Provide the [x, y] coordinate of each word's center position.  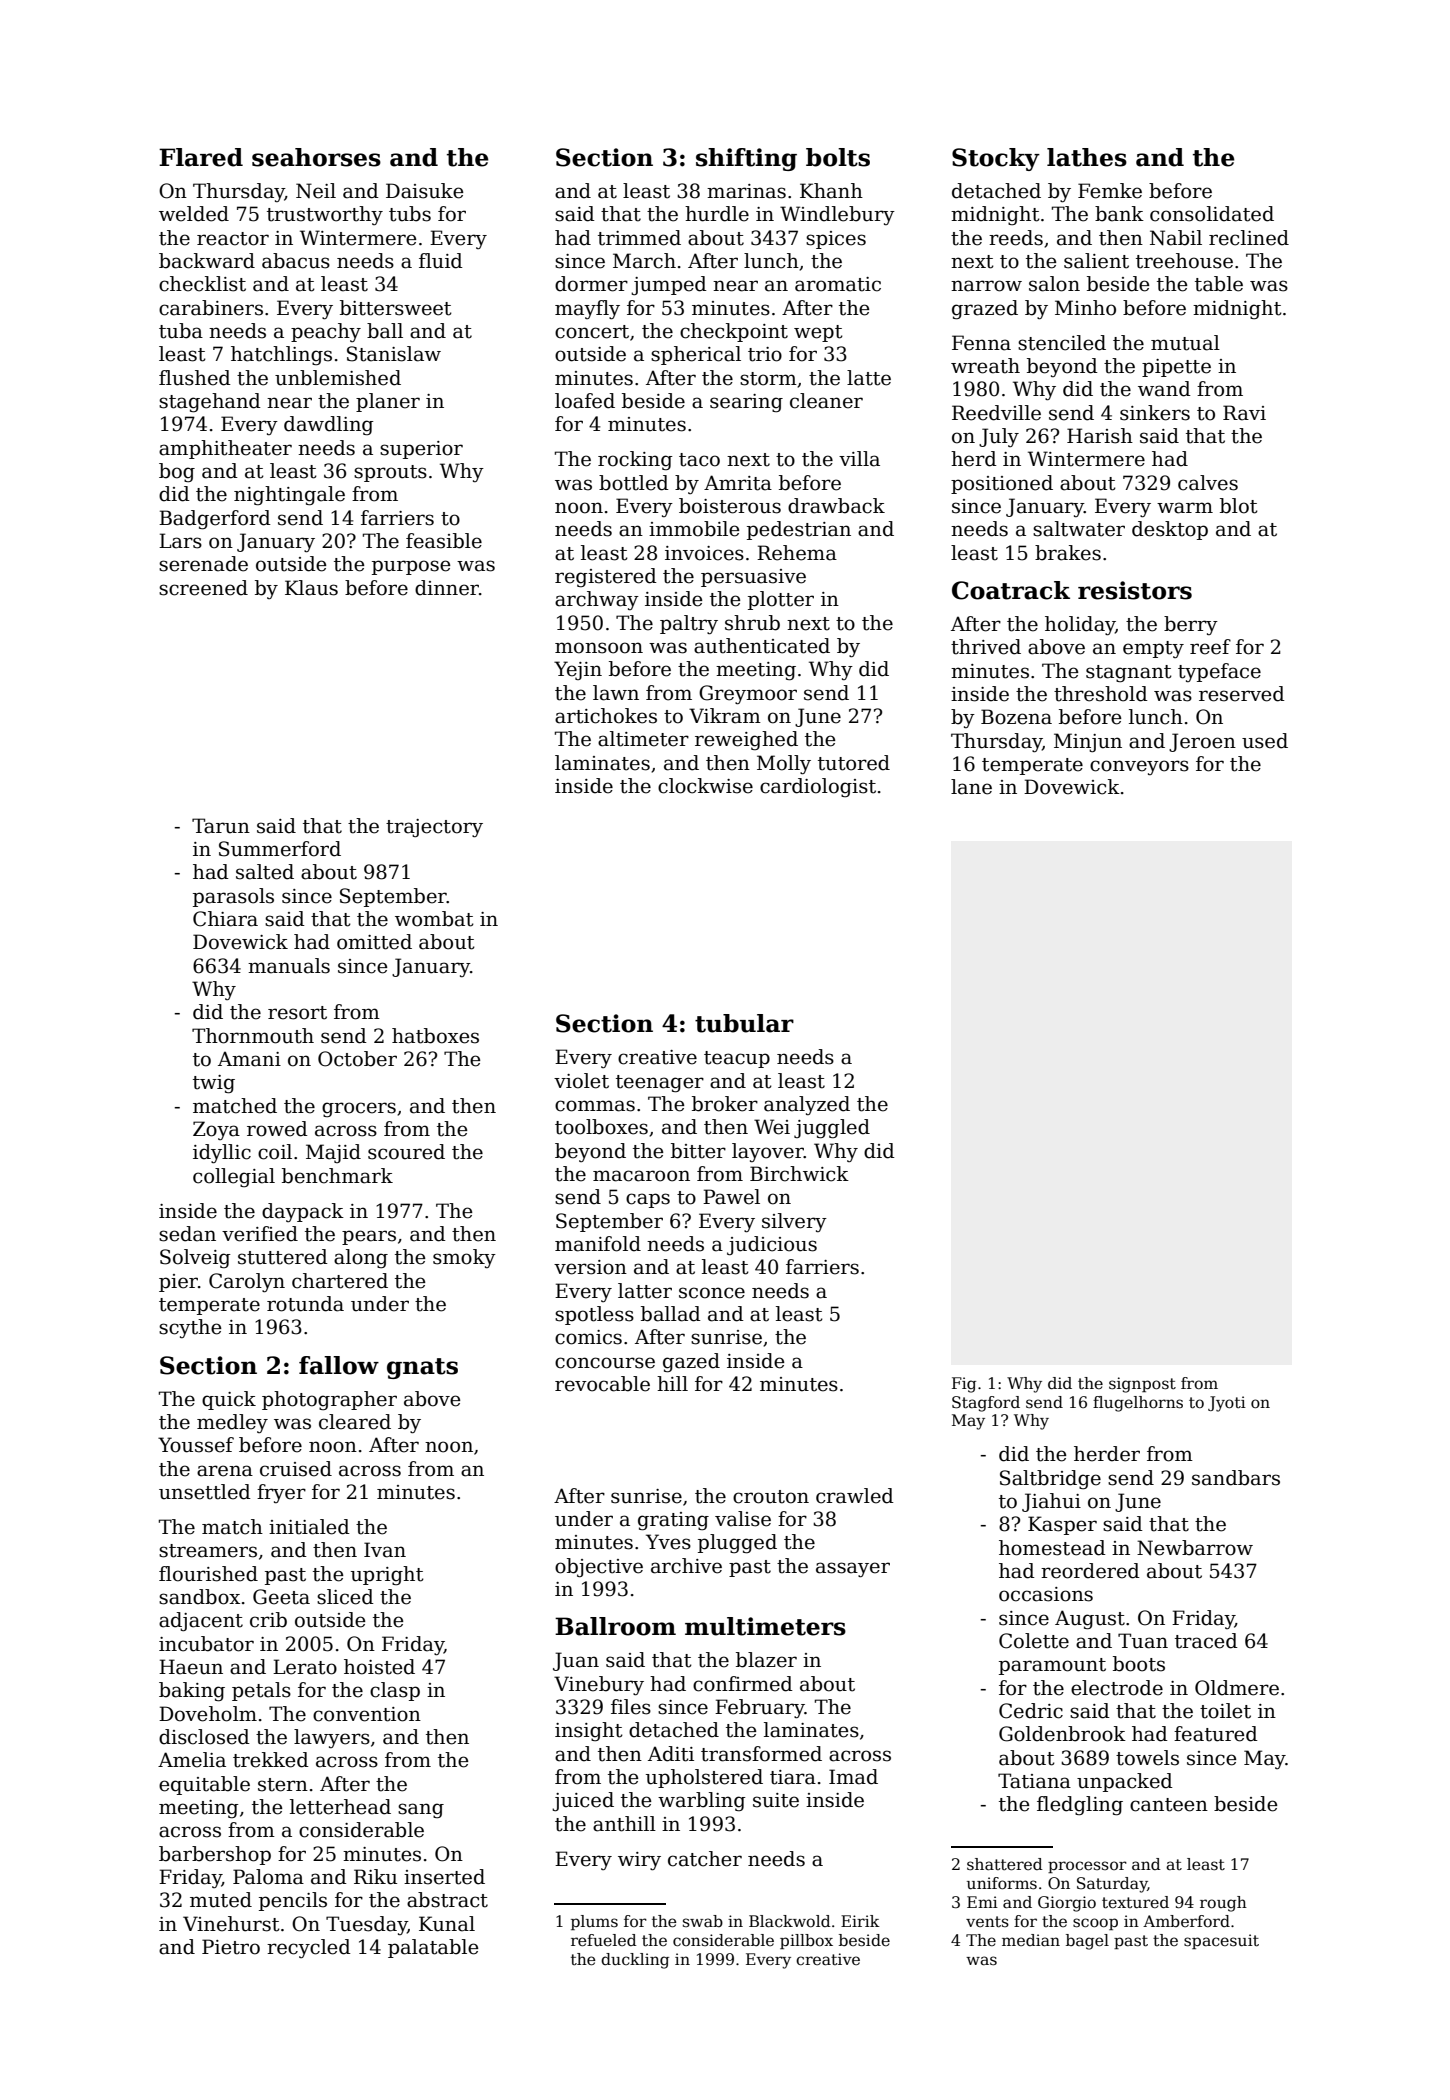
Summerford [280, 849]
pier [178, 1283]
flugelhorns [1138, 1404]
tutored [854, 763]
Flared [201, 157]
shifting [746, 159]
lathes [1087, 157]
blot [1239, 506]
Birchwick [799, 1174]
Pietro [231, 1947]
